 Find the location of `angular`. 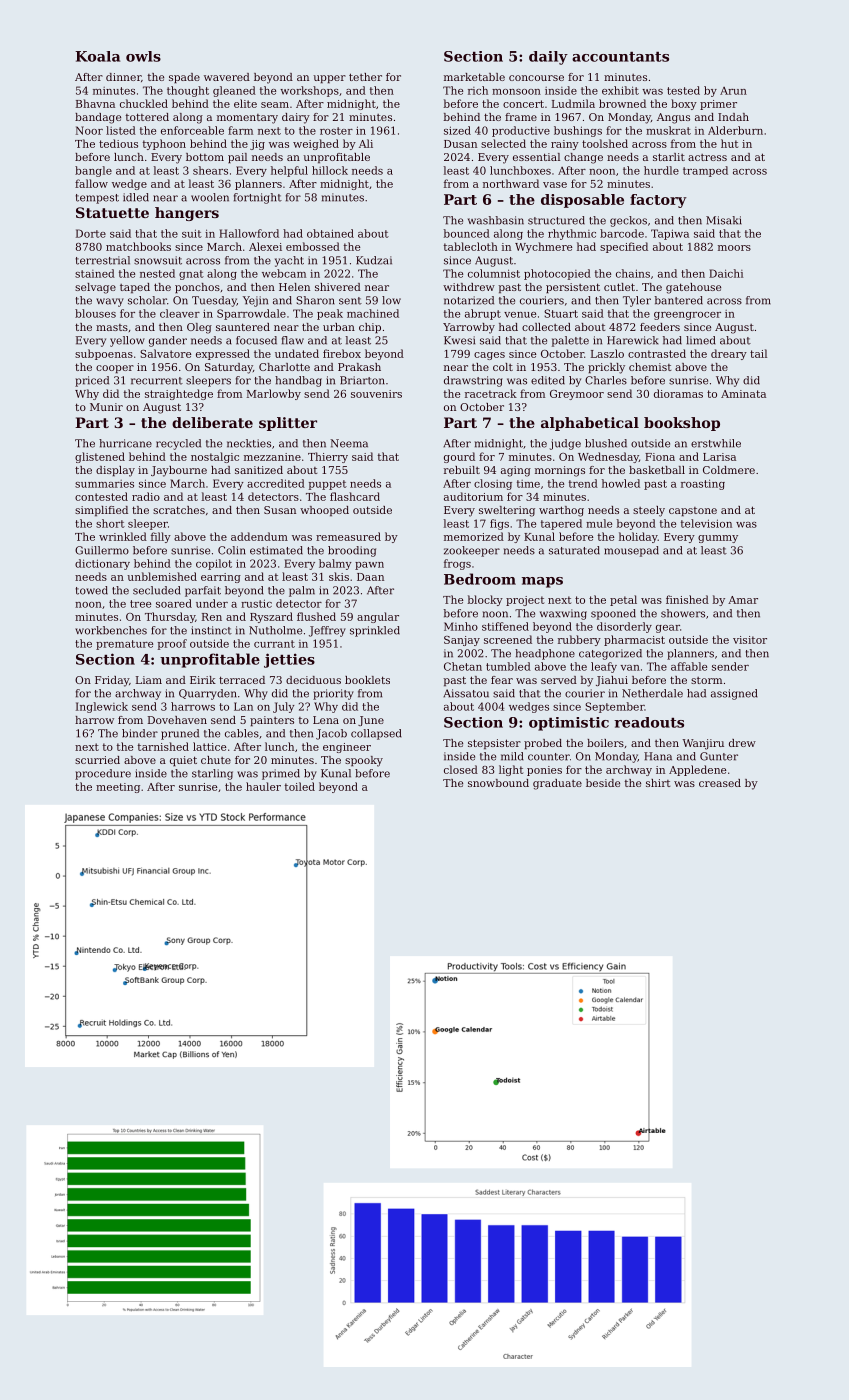

angular is located at coordinates (378, 617).
